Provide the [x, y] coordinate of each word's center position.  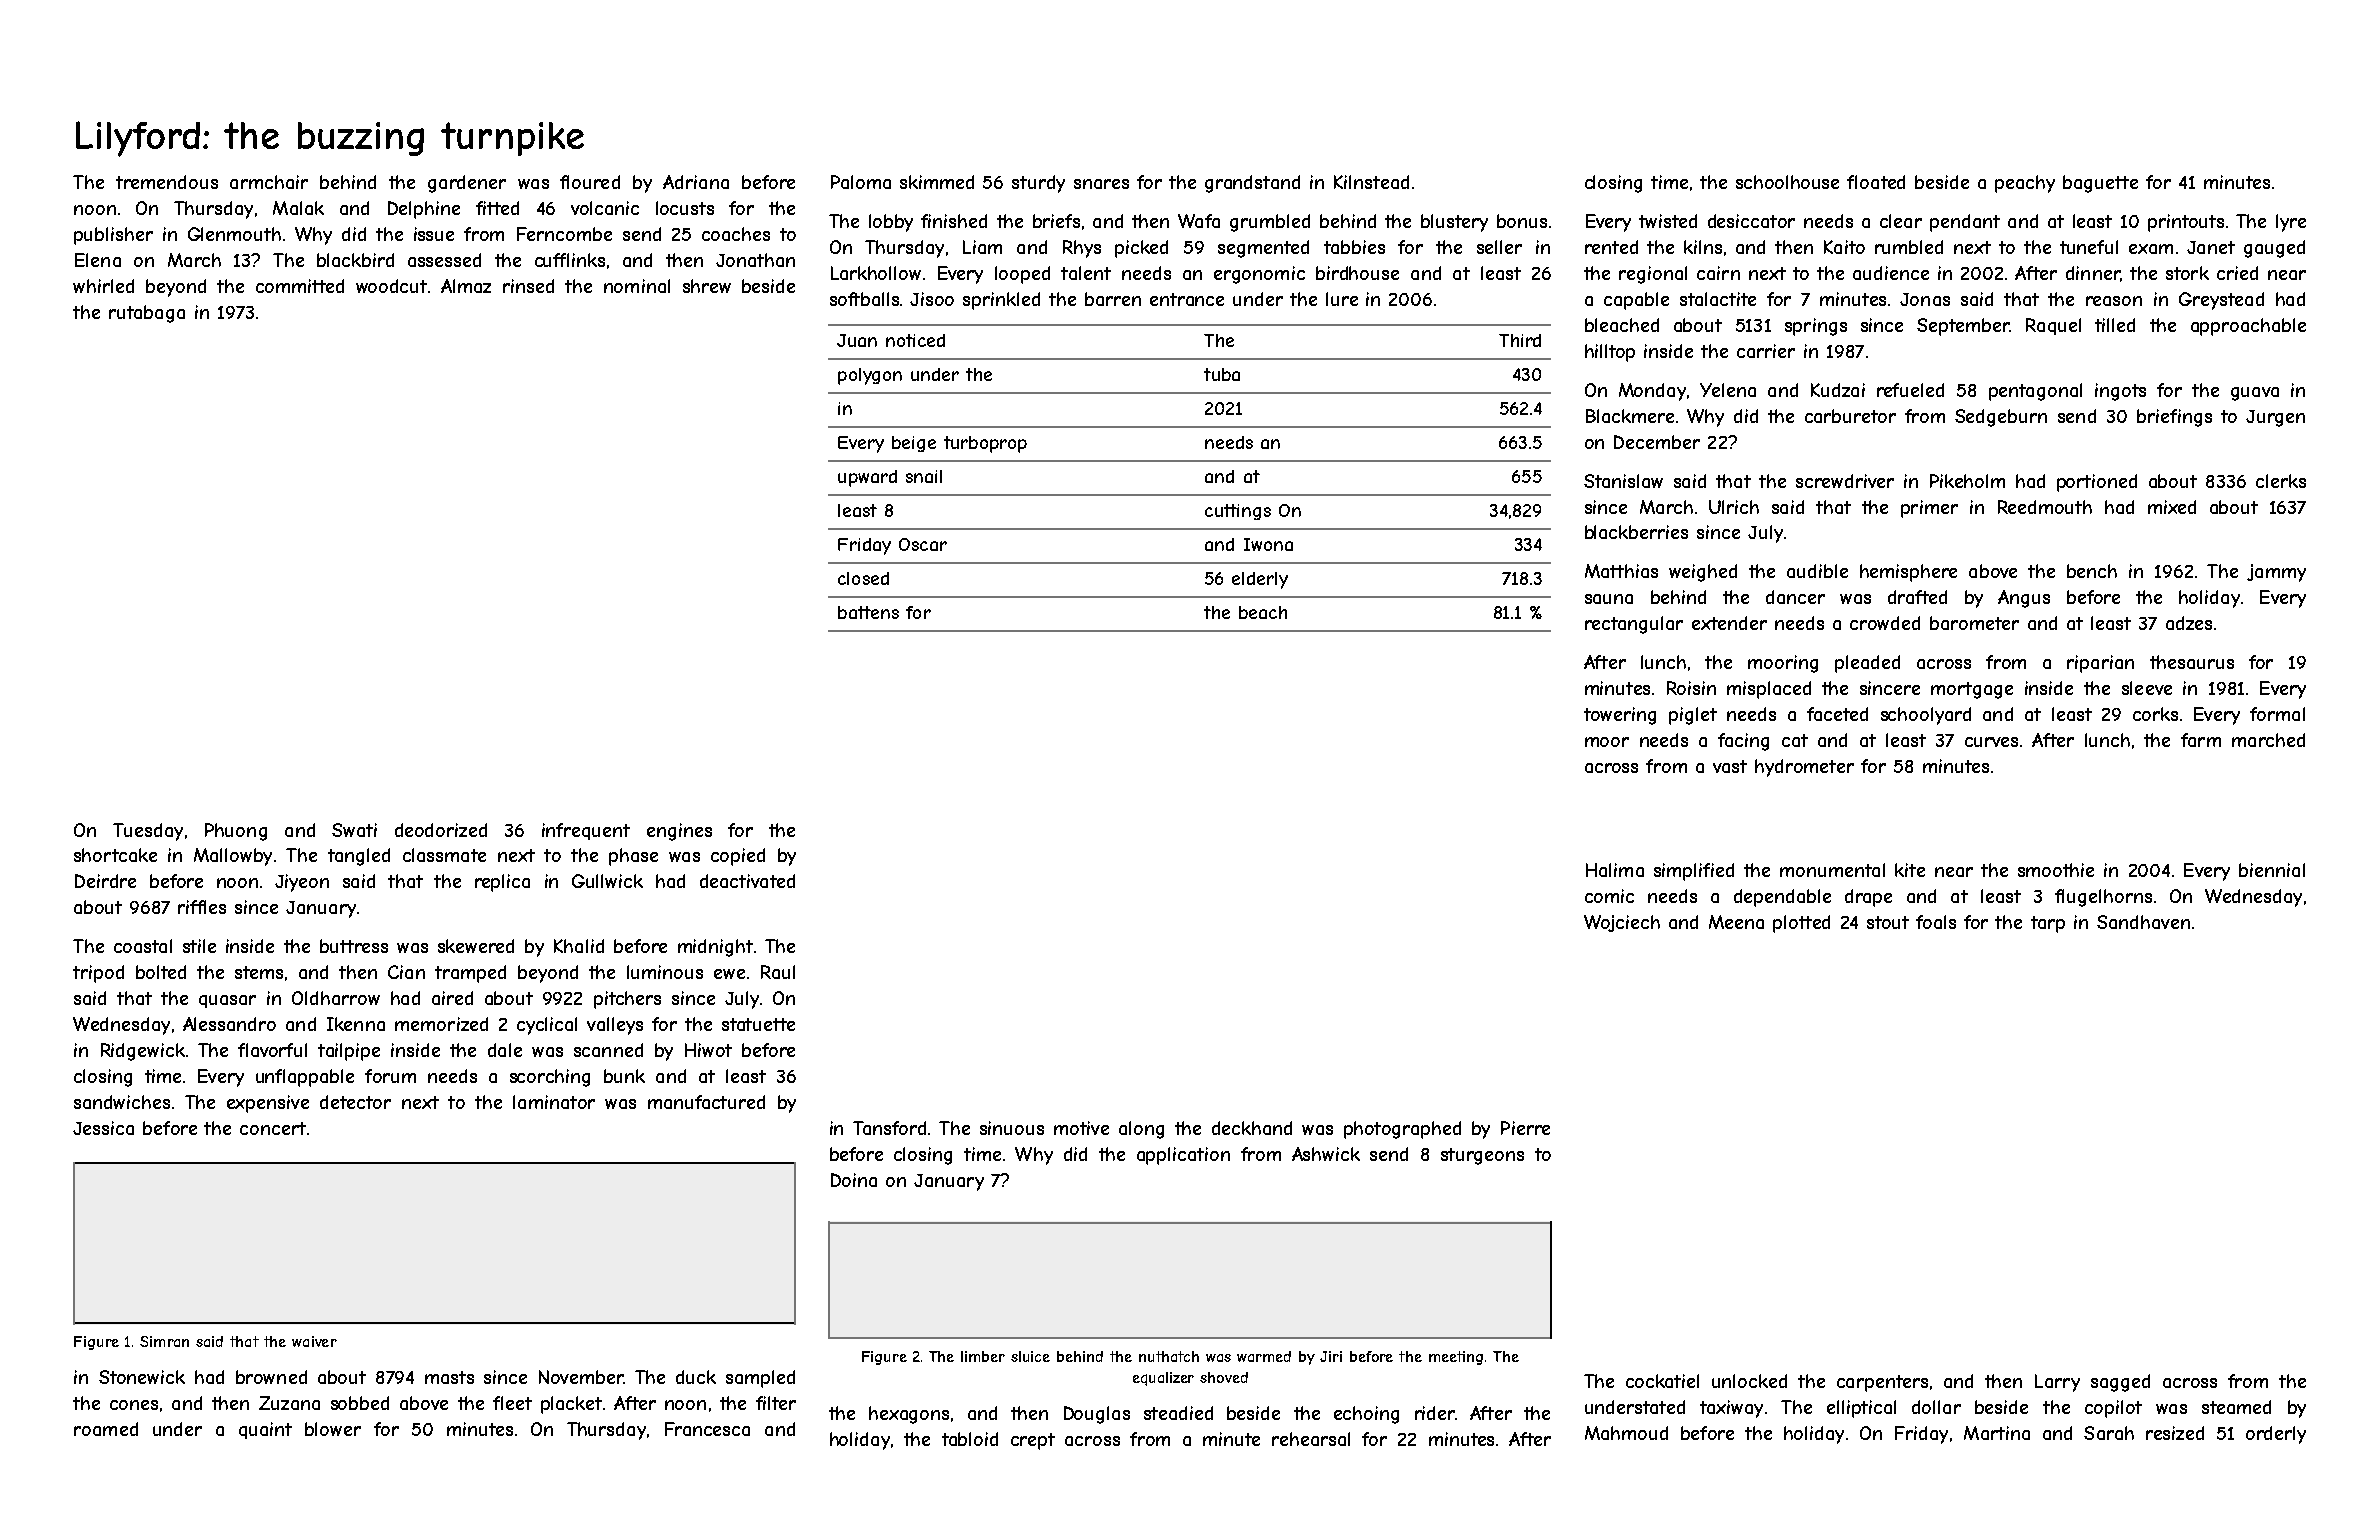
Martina [1997, 1433]
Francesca [707, 1429]
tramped [470, 974]
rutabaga [147, 314]
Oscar [923, 544]
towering [1620, 716]
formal [2277, 714]
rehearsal [1311, 1439]
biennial [2272, 870]
